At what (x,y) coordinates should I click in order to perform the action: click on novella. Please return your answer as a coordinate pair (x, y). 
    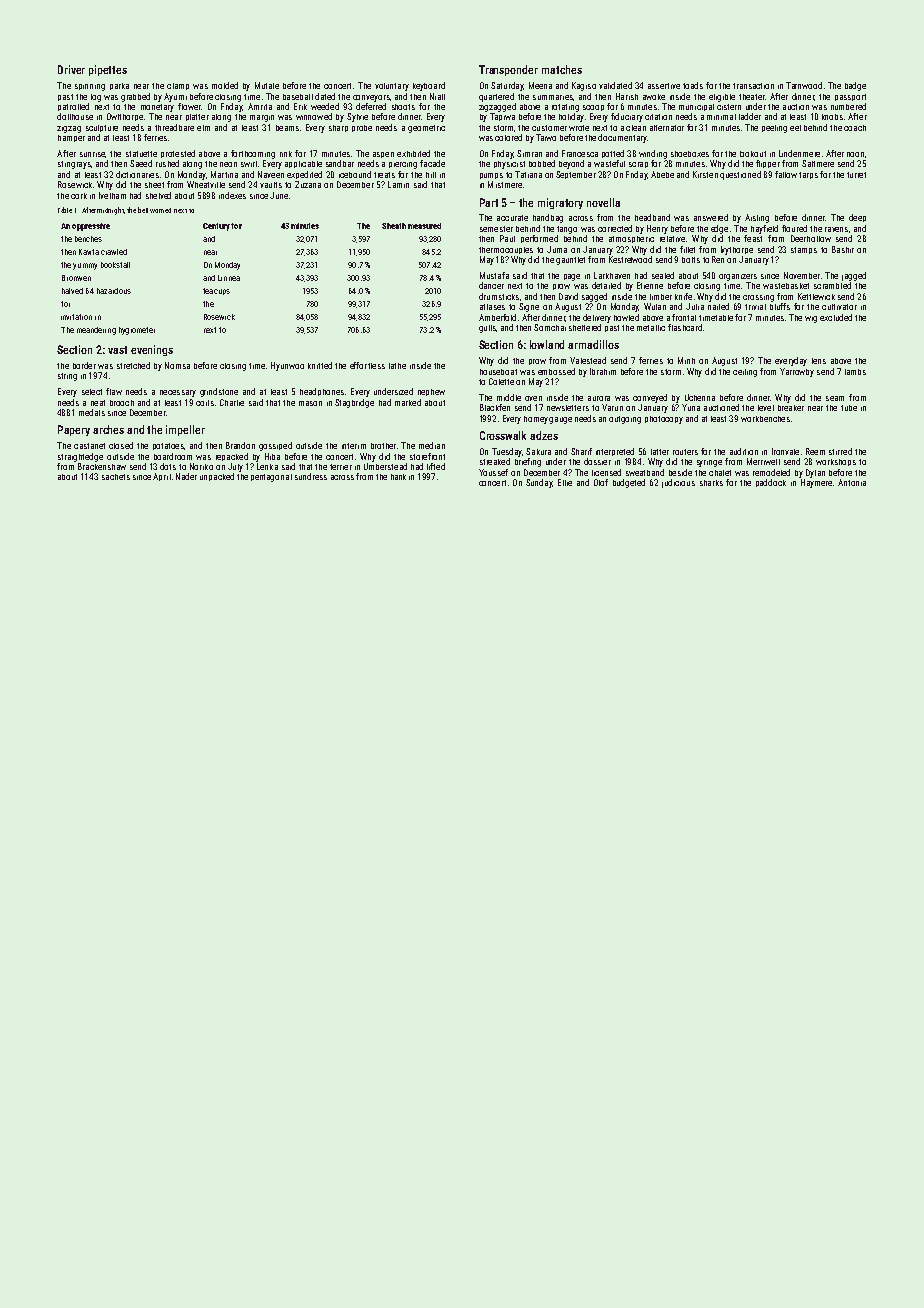
    Looking at the image, I should click on (603, 202).
